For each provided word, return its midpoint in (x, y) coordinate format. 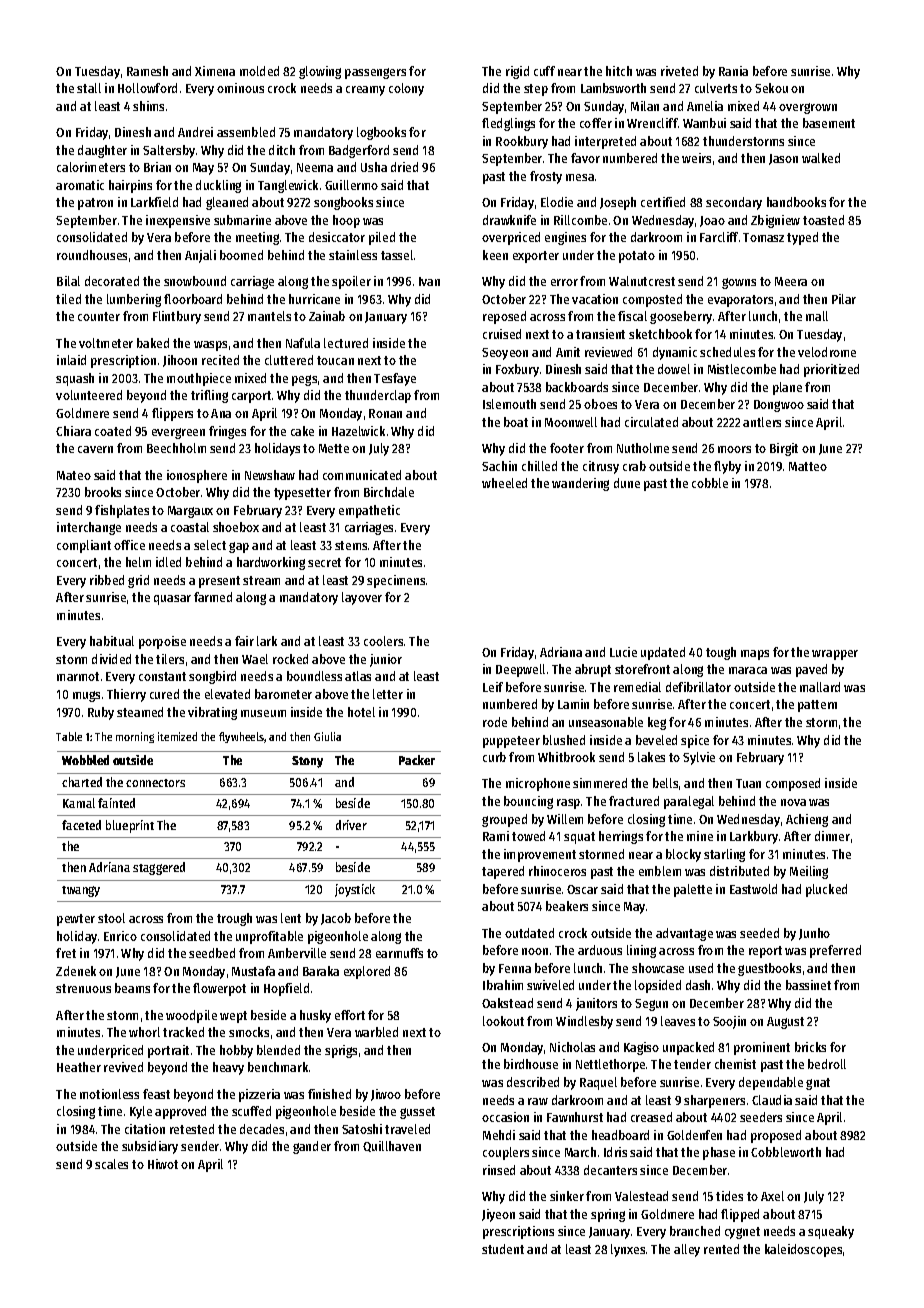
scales (111, 1164)
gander (312, 1147)
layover (362, 598)
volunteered (89, 395)
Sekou (771, 88)
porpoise (162, 642)
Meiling (809, 872)
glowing (320, 72)
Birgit (784, 449)
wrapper (835, 655)
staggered (159, 868)
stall (89, 88)
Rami (496, 836)
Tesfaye (395, 379)
